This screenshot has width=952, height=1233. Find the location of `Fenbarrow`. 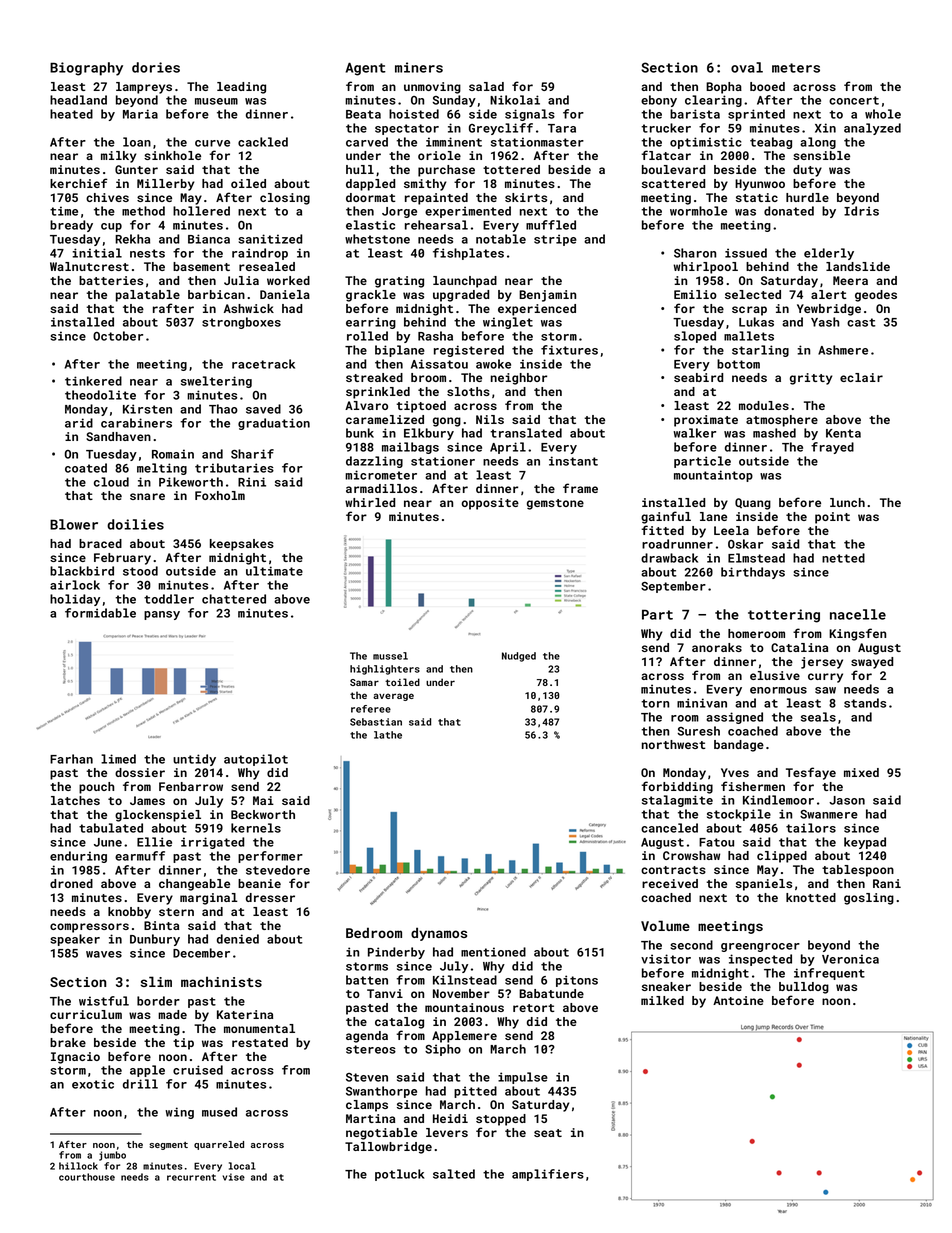

Fenbarrow is located at coordinates (191, 786).
